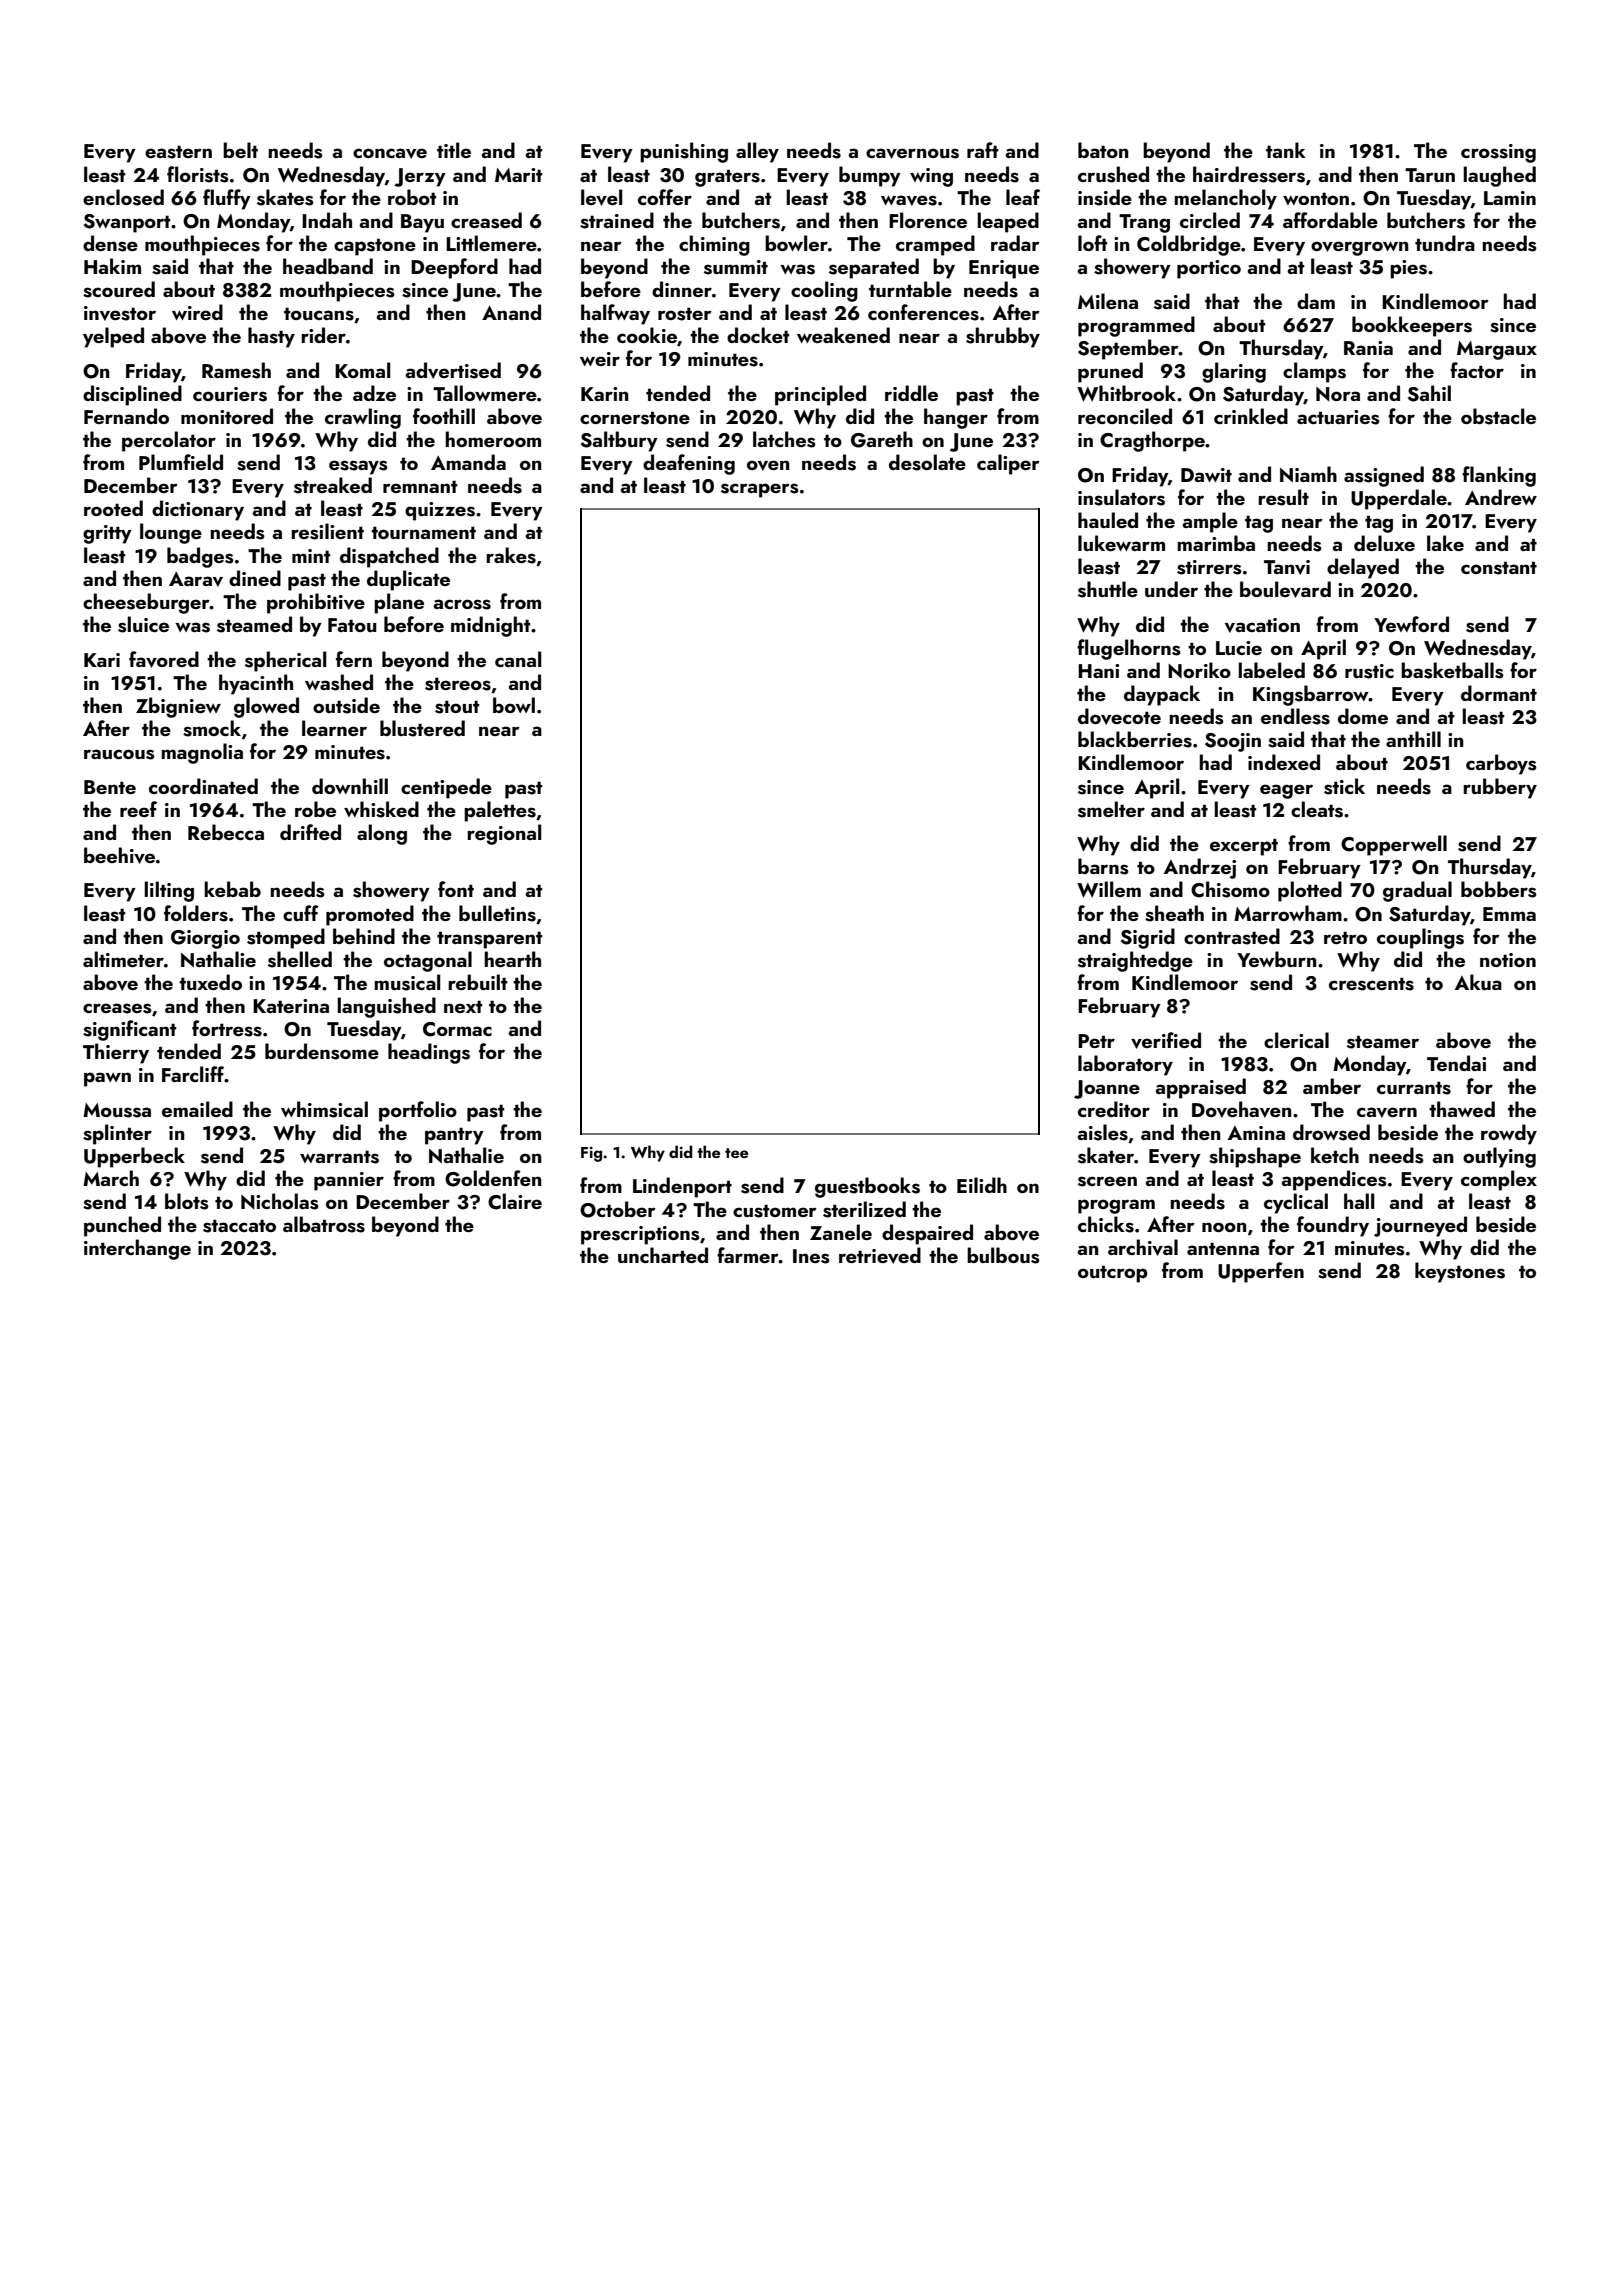  What do you see at coordinates (352, 625) in the page?
I see `Fatou` at bounding box center [352, 625].
